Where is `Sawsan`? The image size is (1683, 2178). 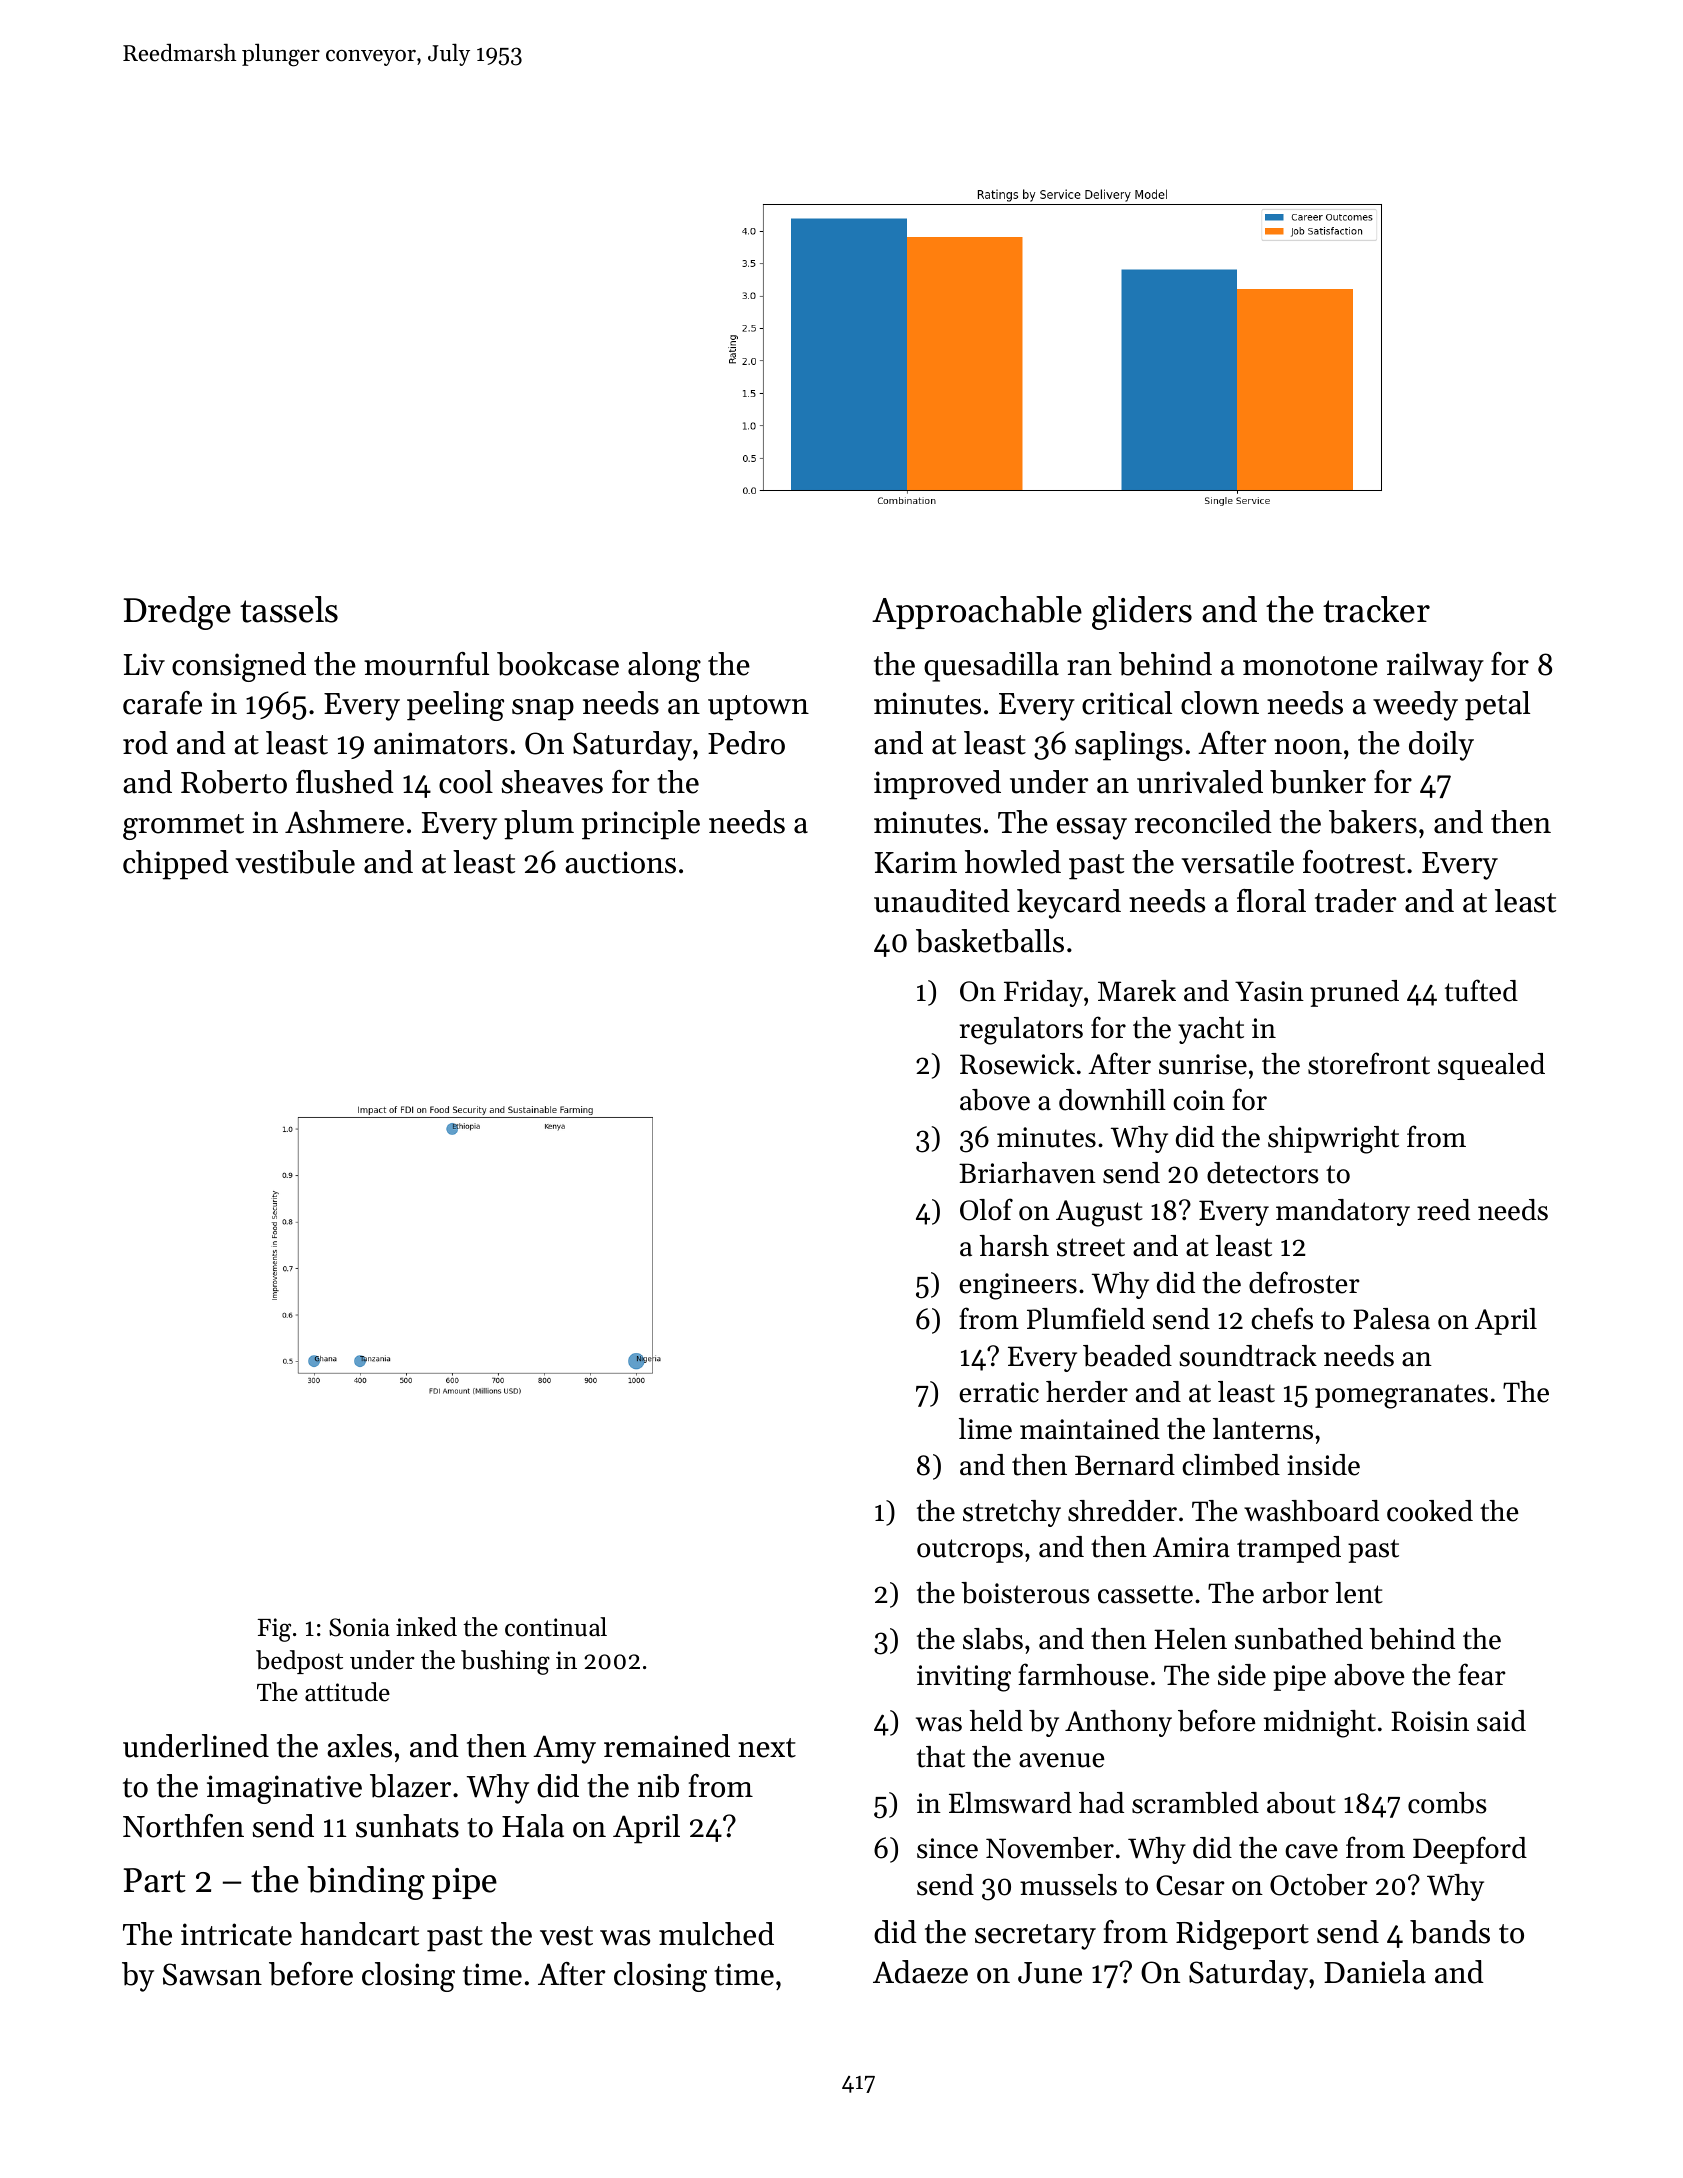
Sawsan is located at coordinates (212, 1974).
